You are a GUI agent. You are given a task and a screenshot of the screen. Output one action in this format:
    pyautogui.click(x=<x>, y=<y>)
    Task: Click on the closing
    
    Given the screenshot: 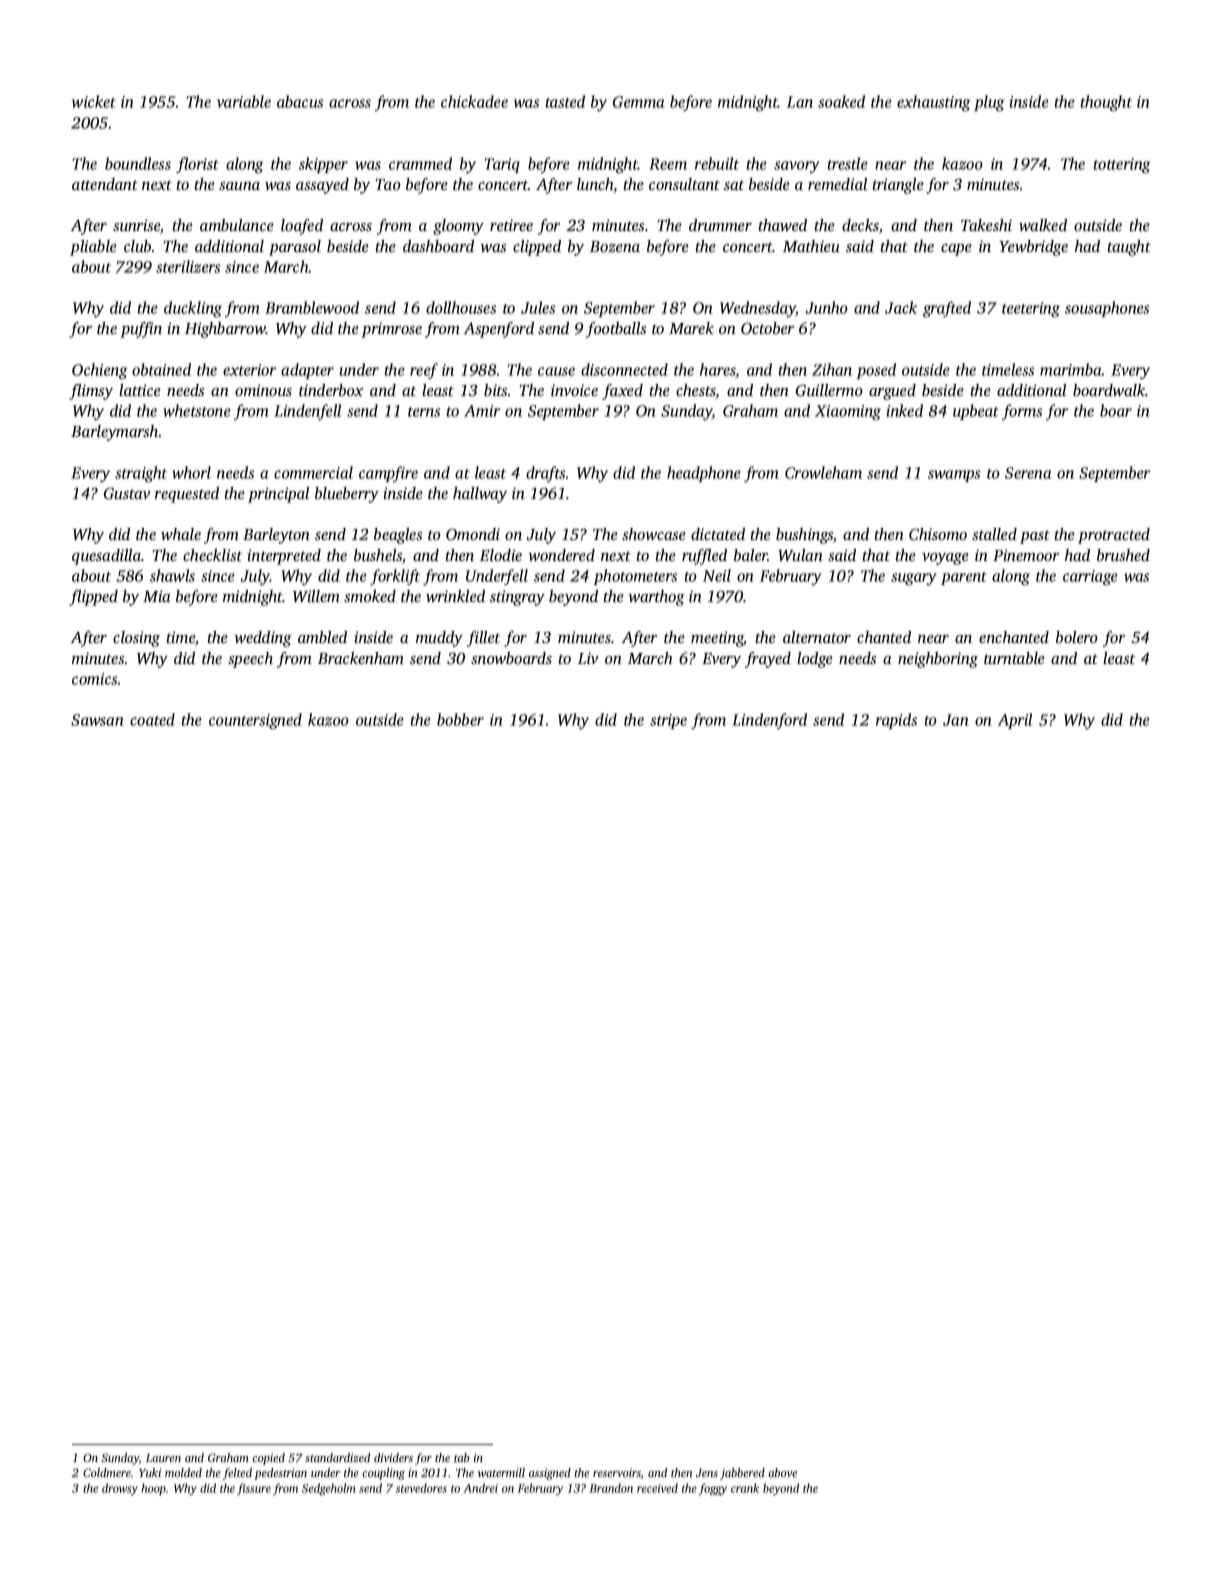 What is the action you would take?
    pyautogui.click(x=136, y=639)
